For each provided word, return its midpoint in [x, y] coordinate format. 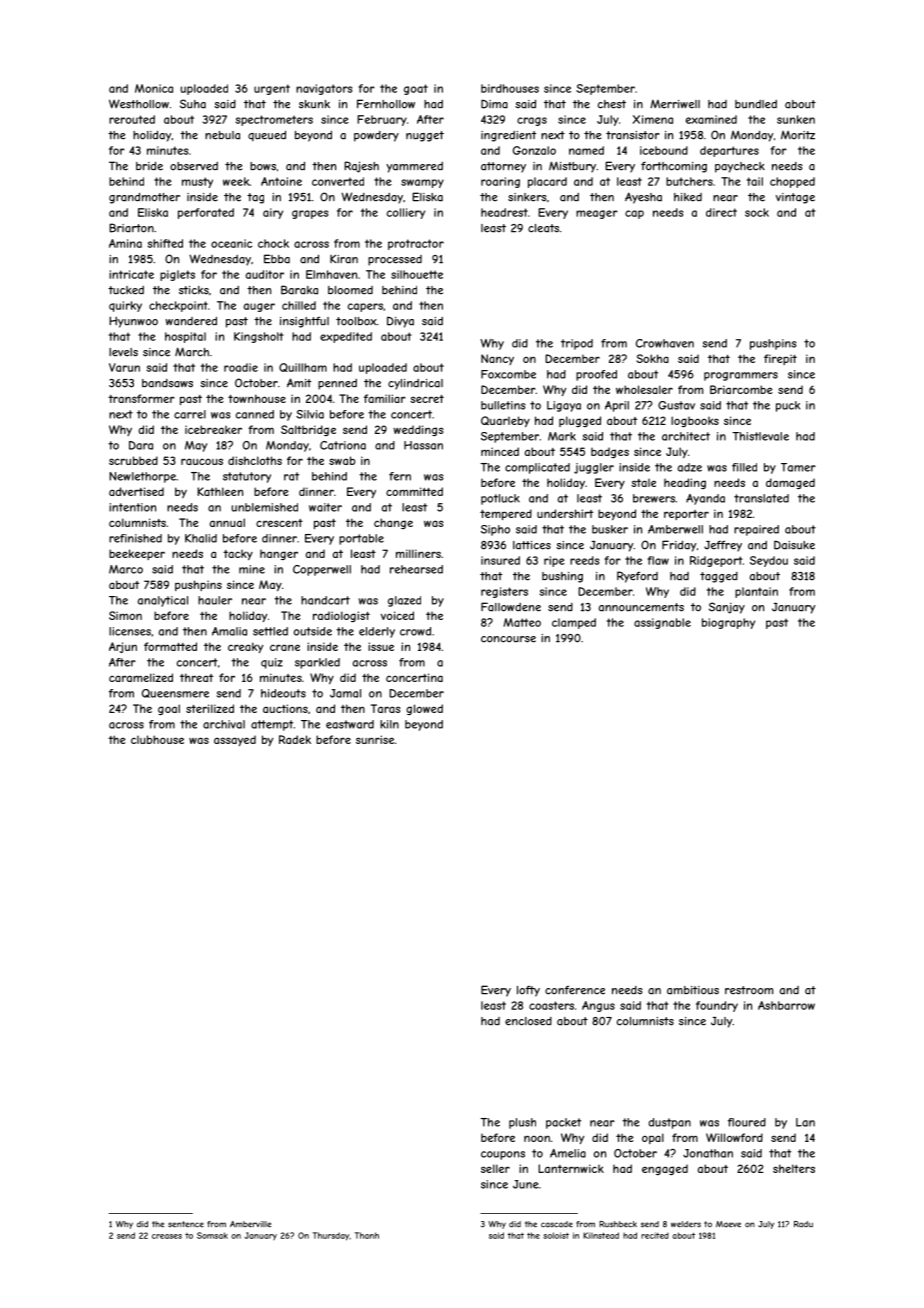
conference [575, 990]
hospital [185, 337]
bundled [756, 104]
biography [728, 623]
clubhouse [157, 739]
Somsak [212, 1235]
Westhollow [139, 104]
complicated [537, 468]
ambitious [693, 990]
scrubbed [133, 460]
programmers [741, 376]
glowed [424, 709]
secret [427, 399]
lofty [528, 991]
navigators [324, 89]
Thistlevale [760, 436]
